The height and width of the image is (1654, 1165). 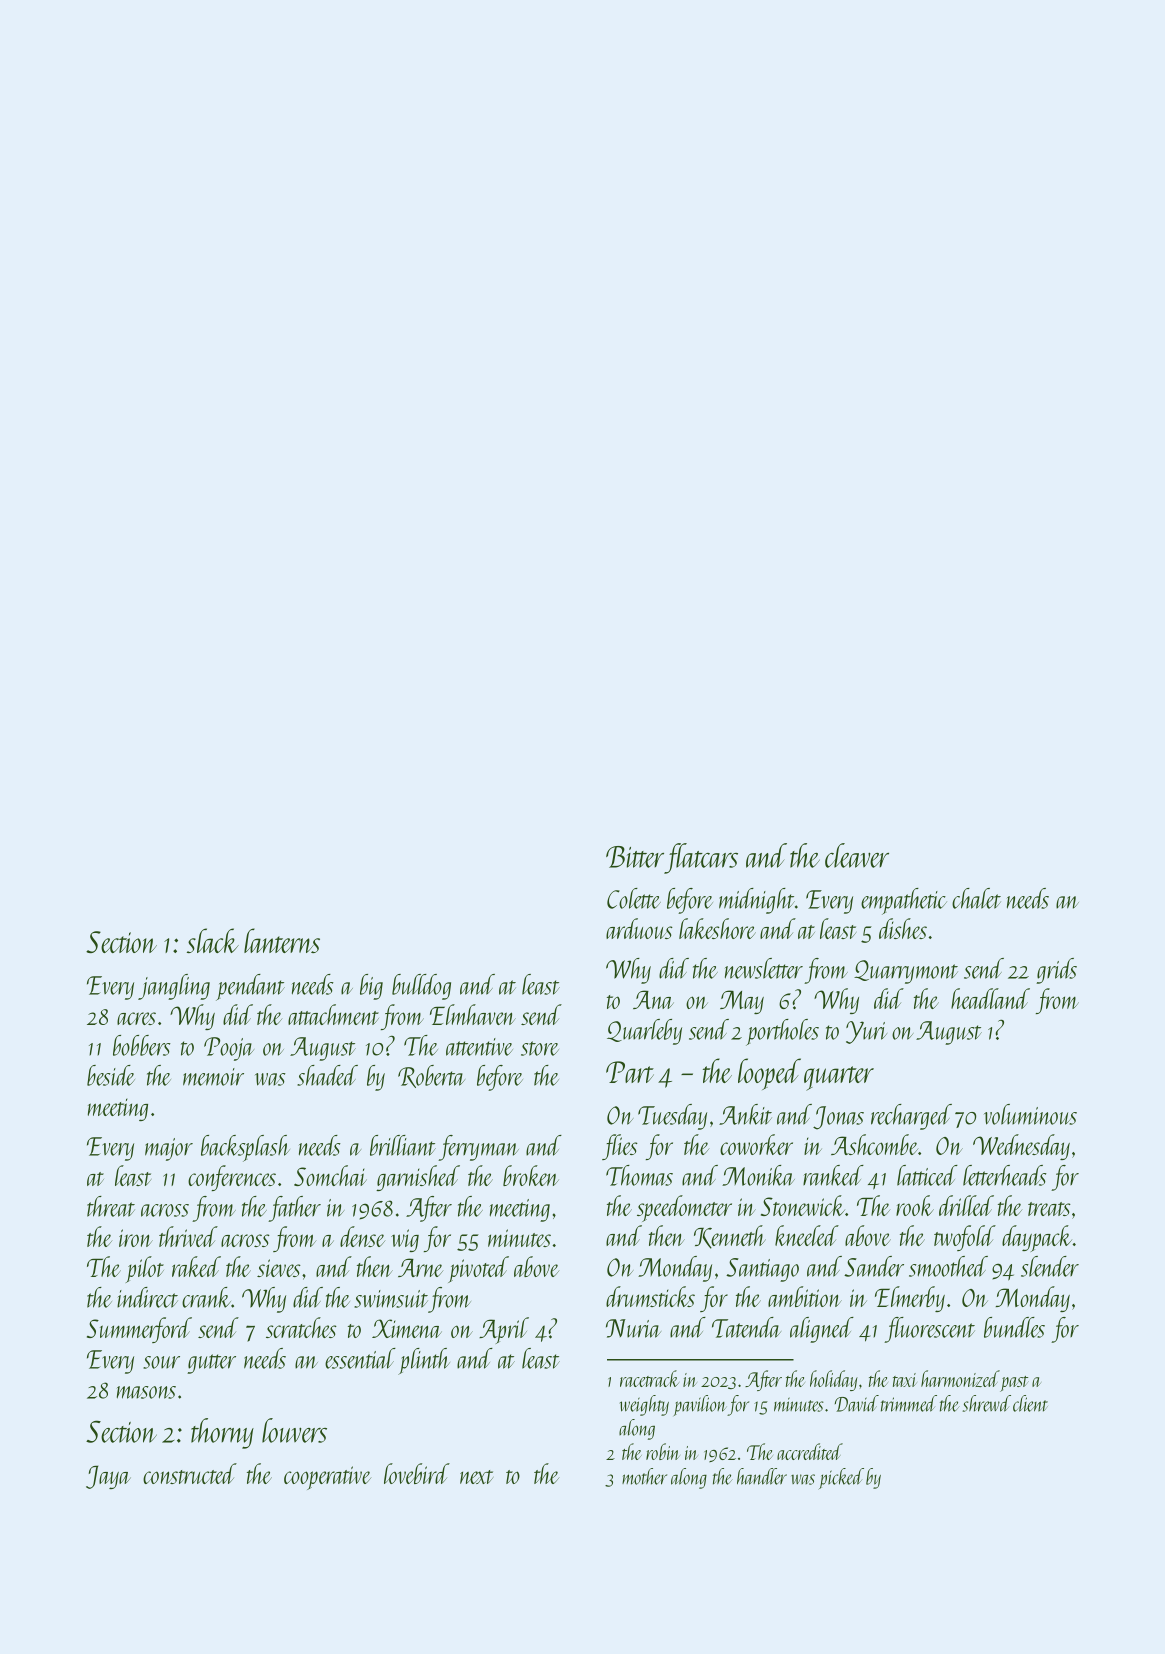 What do you see at coordinates (161, 1362) in the image?
I see `sour` at bounding box center [161, 1362].
